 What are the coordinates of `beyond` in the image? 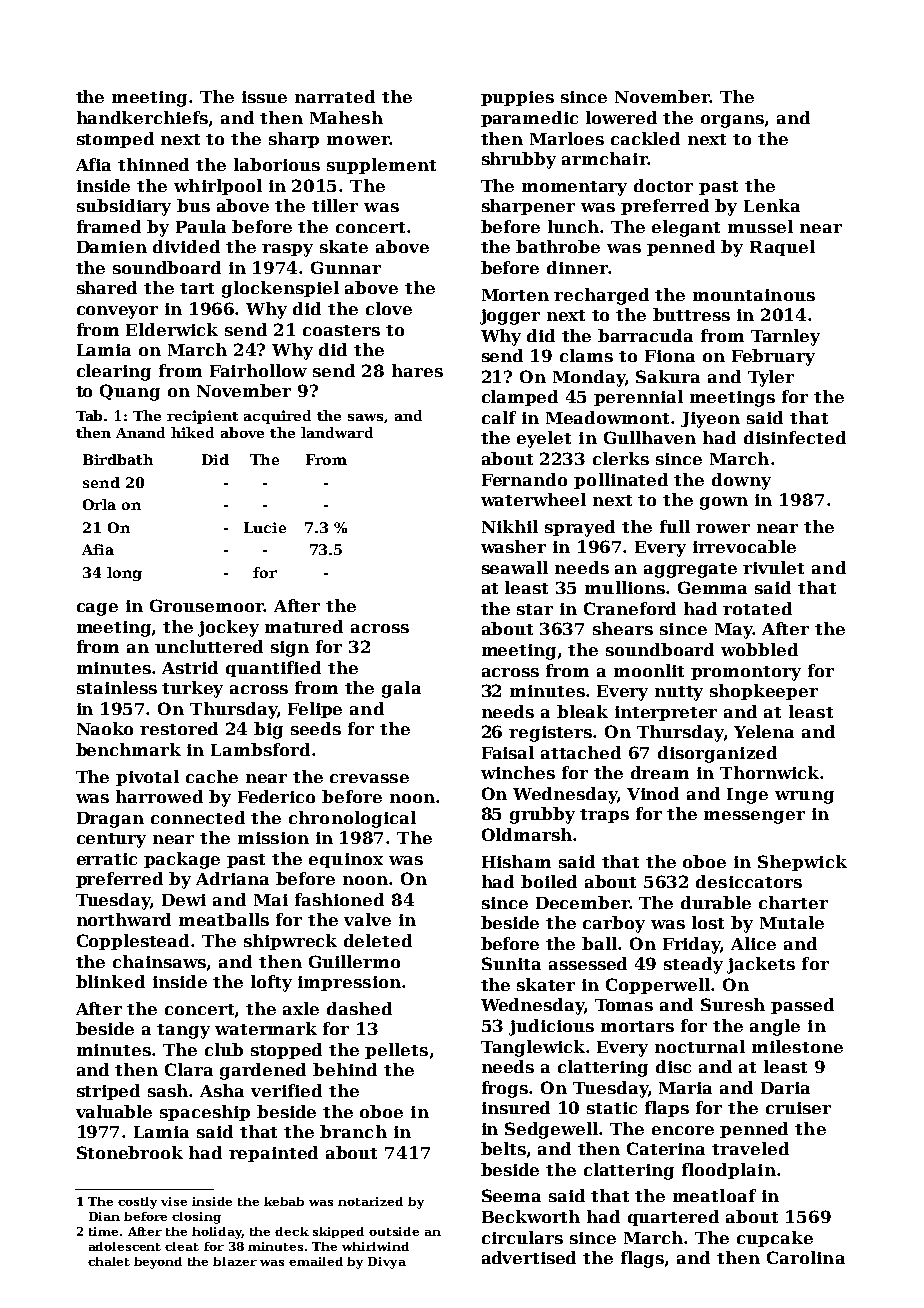 It's located at (158, 1263).
